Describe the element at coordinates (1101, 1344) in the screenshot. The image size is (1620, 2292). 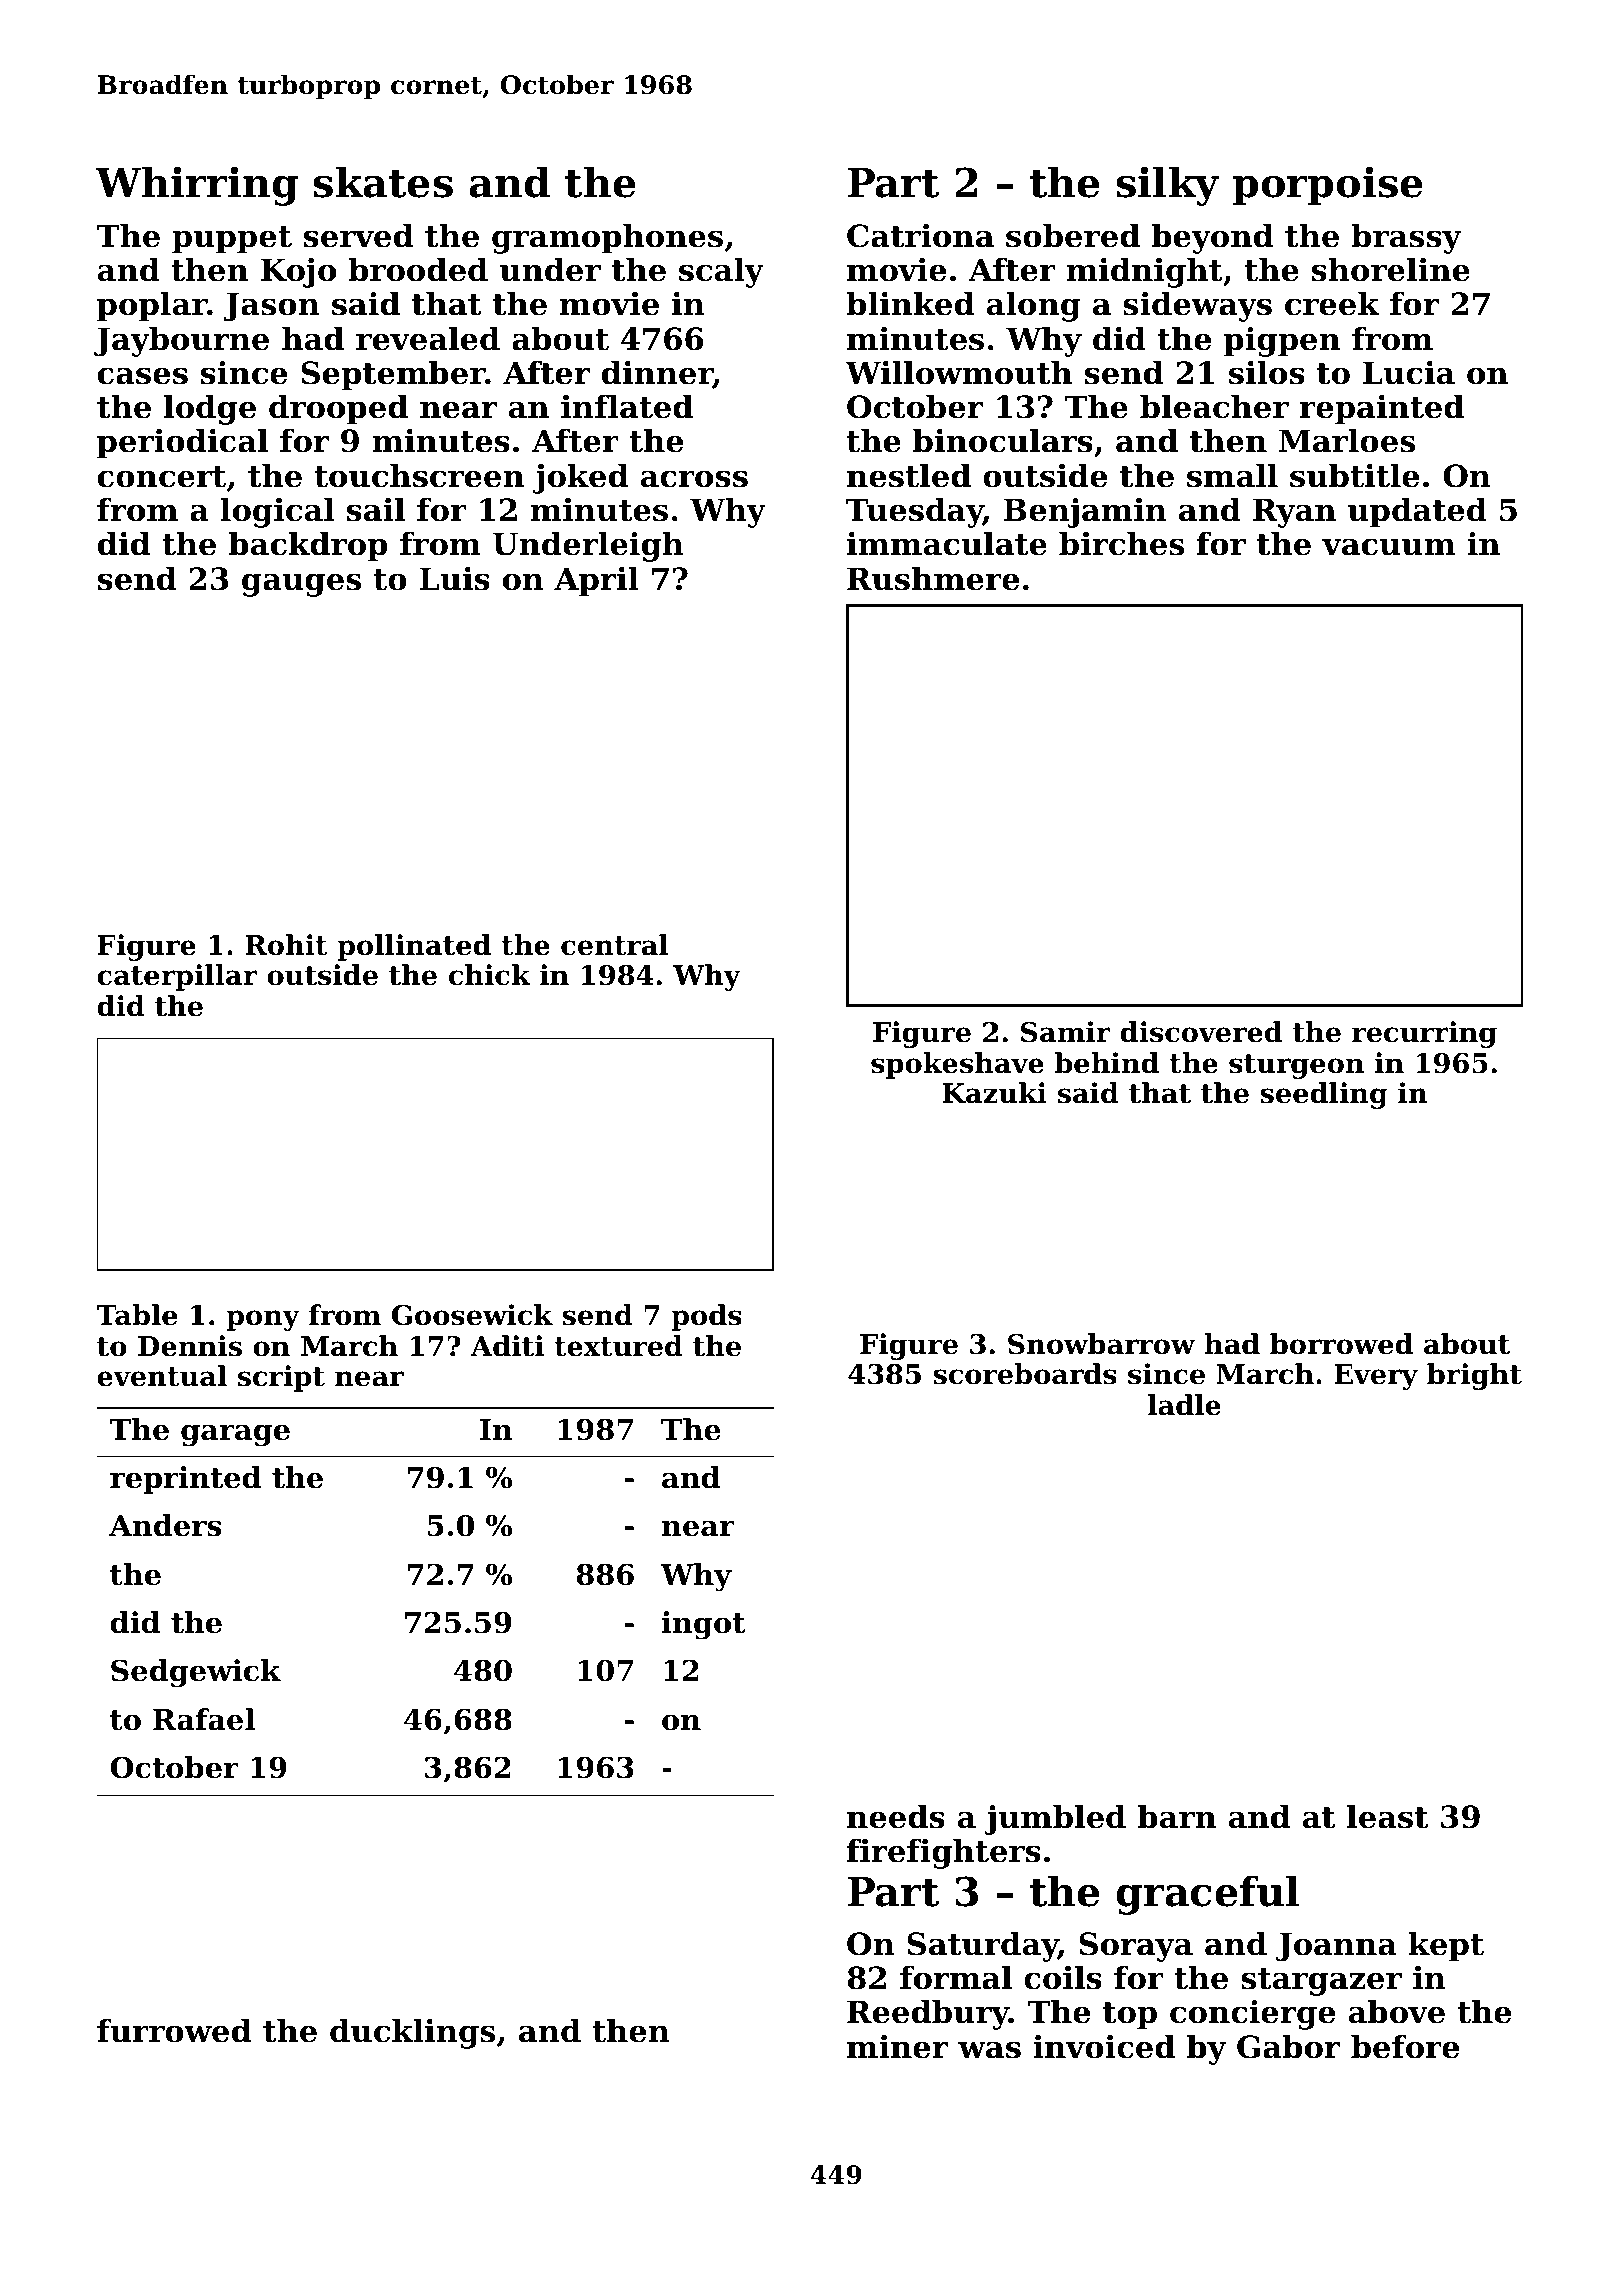
I see `Snowbarrow` at that location.
